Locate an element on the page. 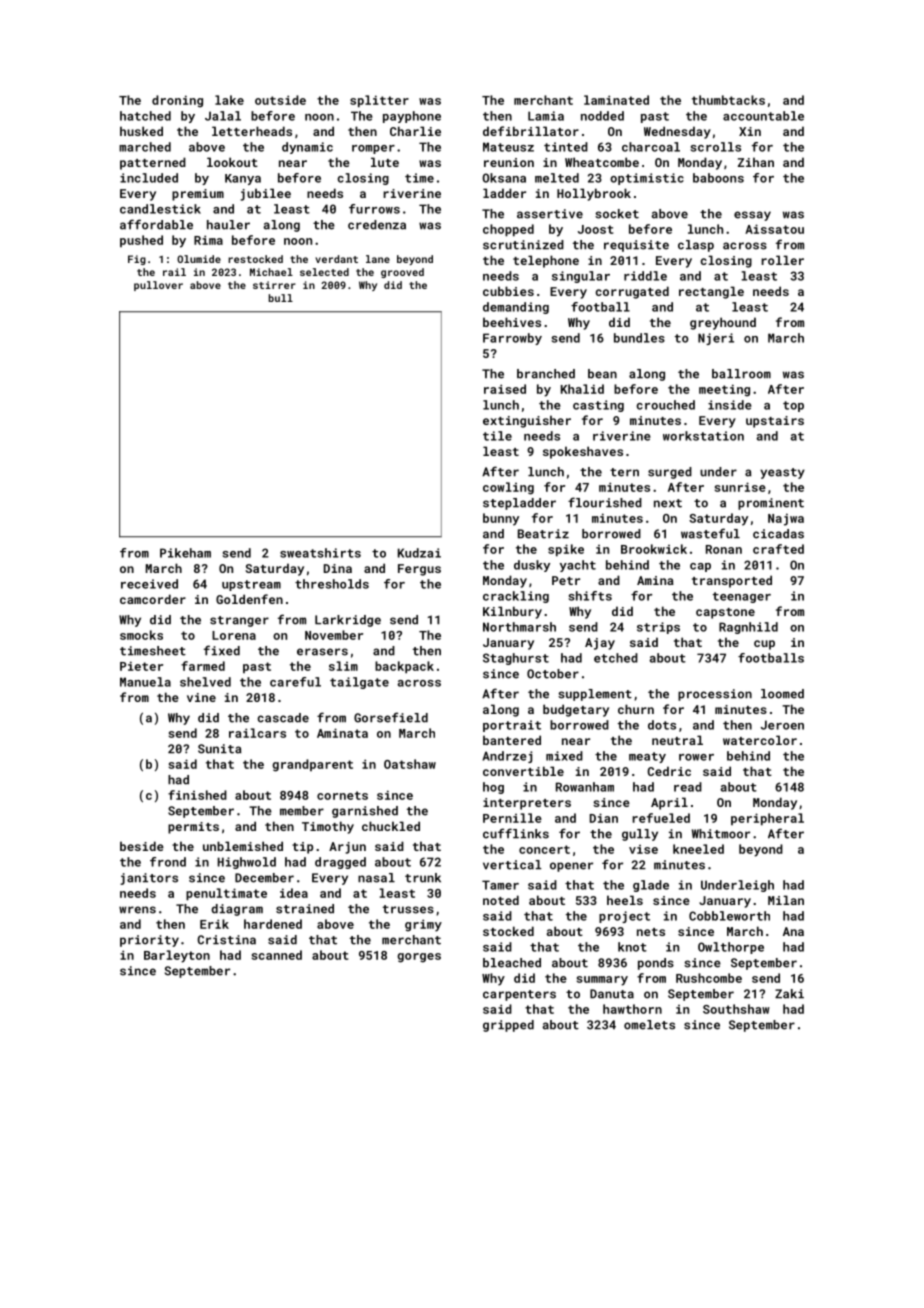 The width and height of the document is (924, 1308). thumbtacks is located at coordinates (728, 100).
